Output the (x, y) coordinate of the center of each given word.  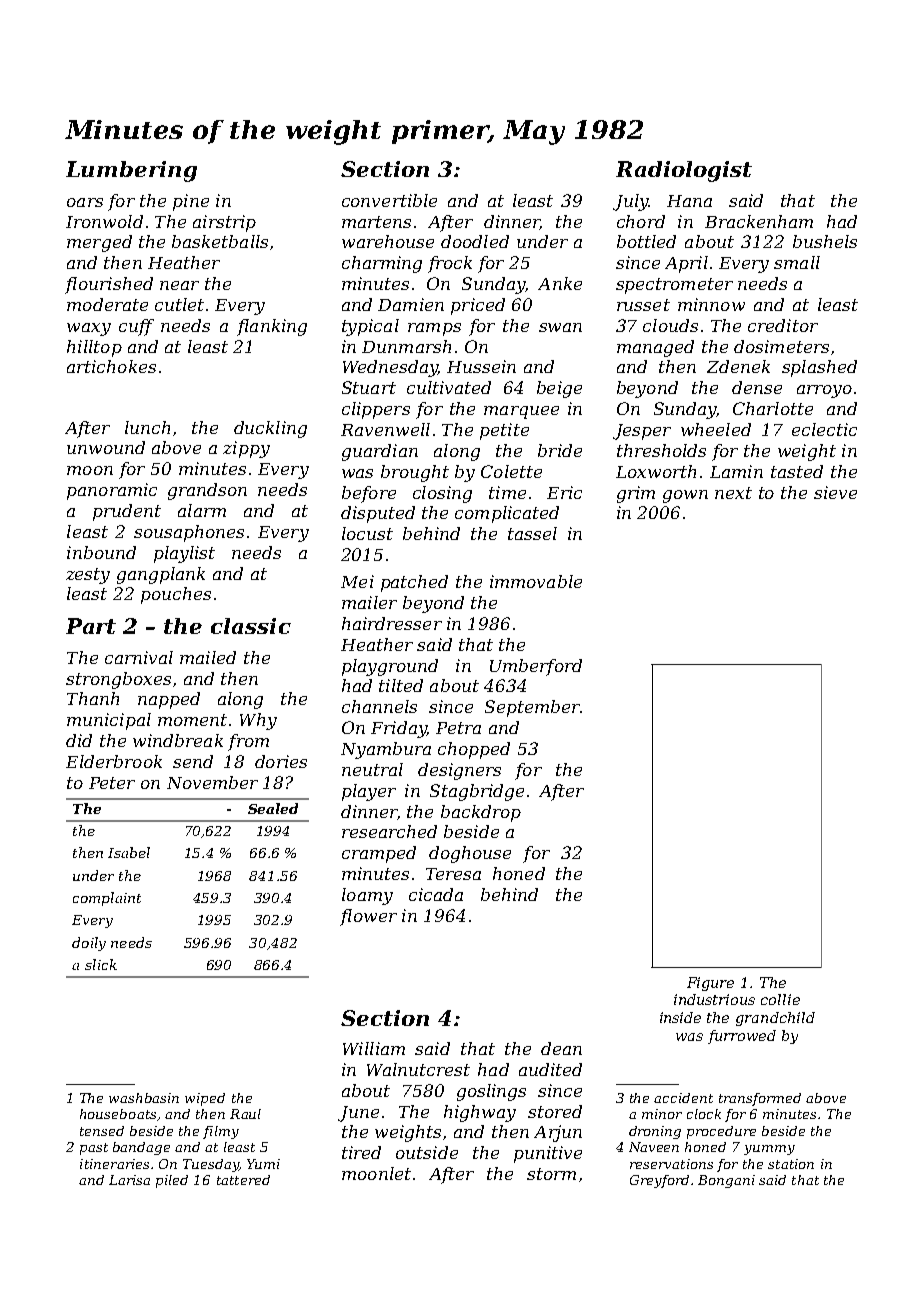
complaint (107, 899)
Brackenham (759, 221)
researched (389, 831)
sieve (835, 492)
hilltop (94, 348)
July (630, 202)
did (79, 740)
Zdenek (738, 366)
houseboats (118, 1114)
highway (480, 1113)
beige (559, 389)
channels (379, 706)
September (532, 708)
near (179, 285)
